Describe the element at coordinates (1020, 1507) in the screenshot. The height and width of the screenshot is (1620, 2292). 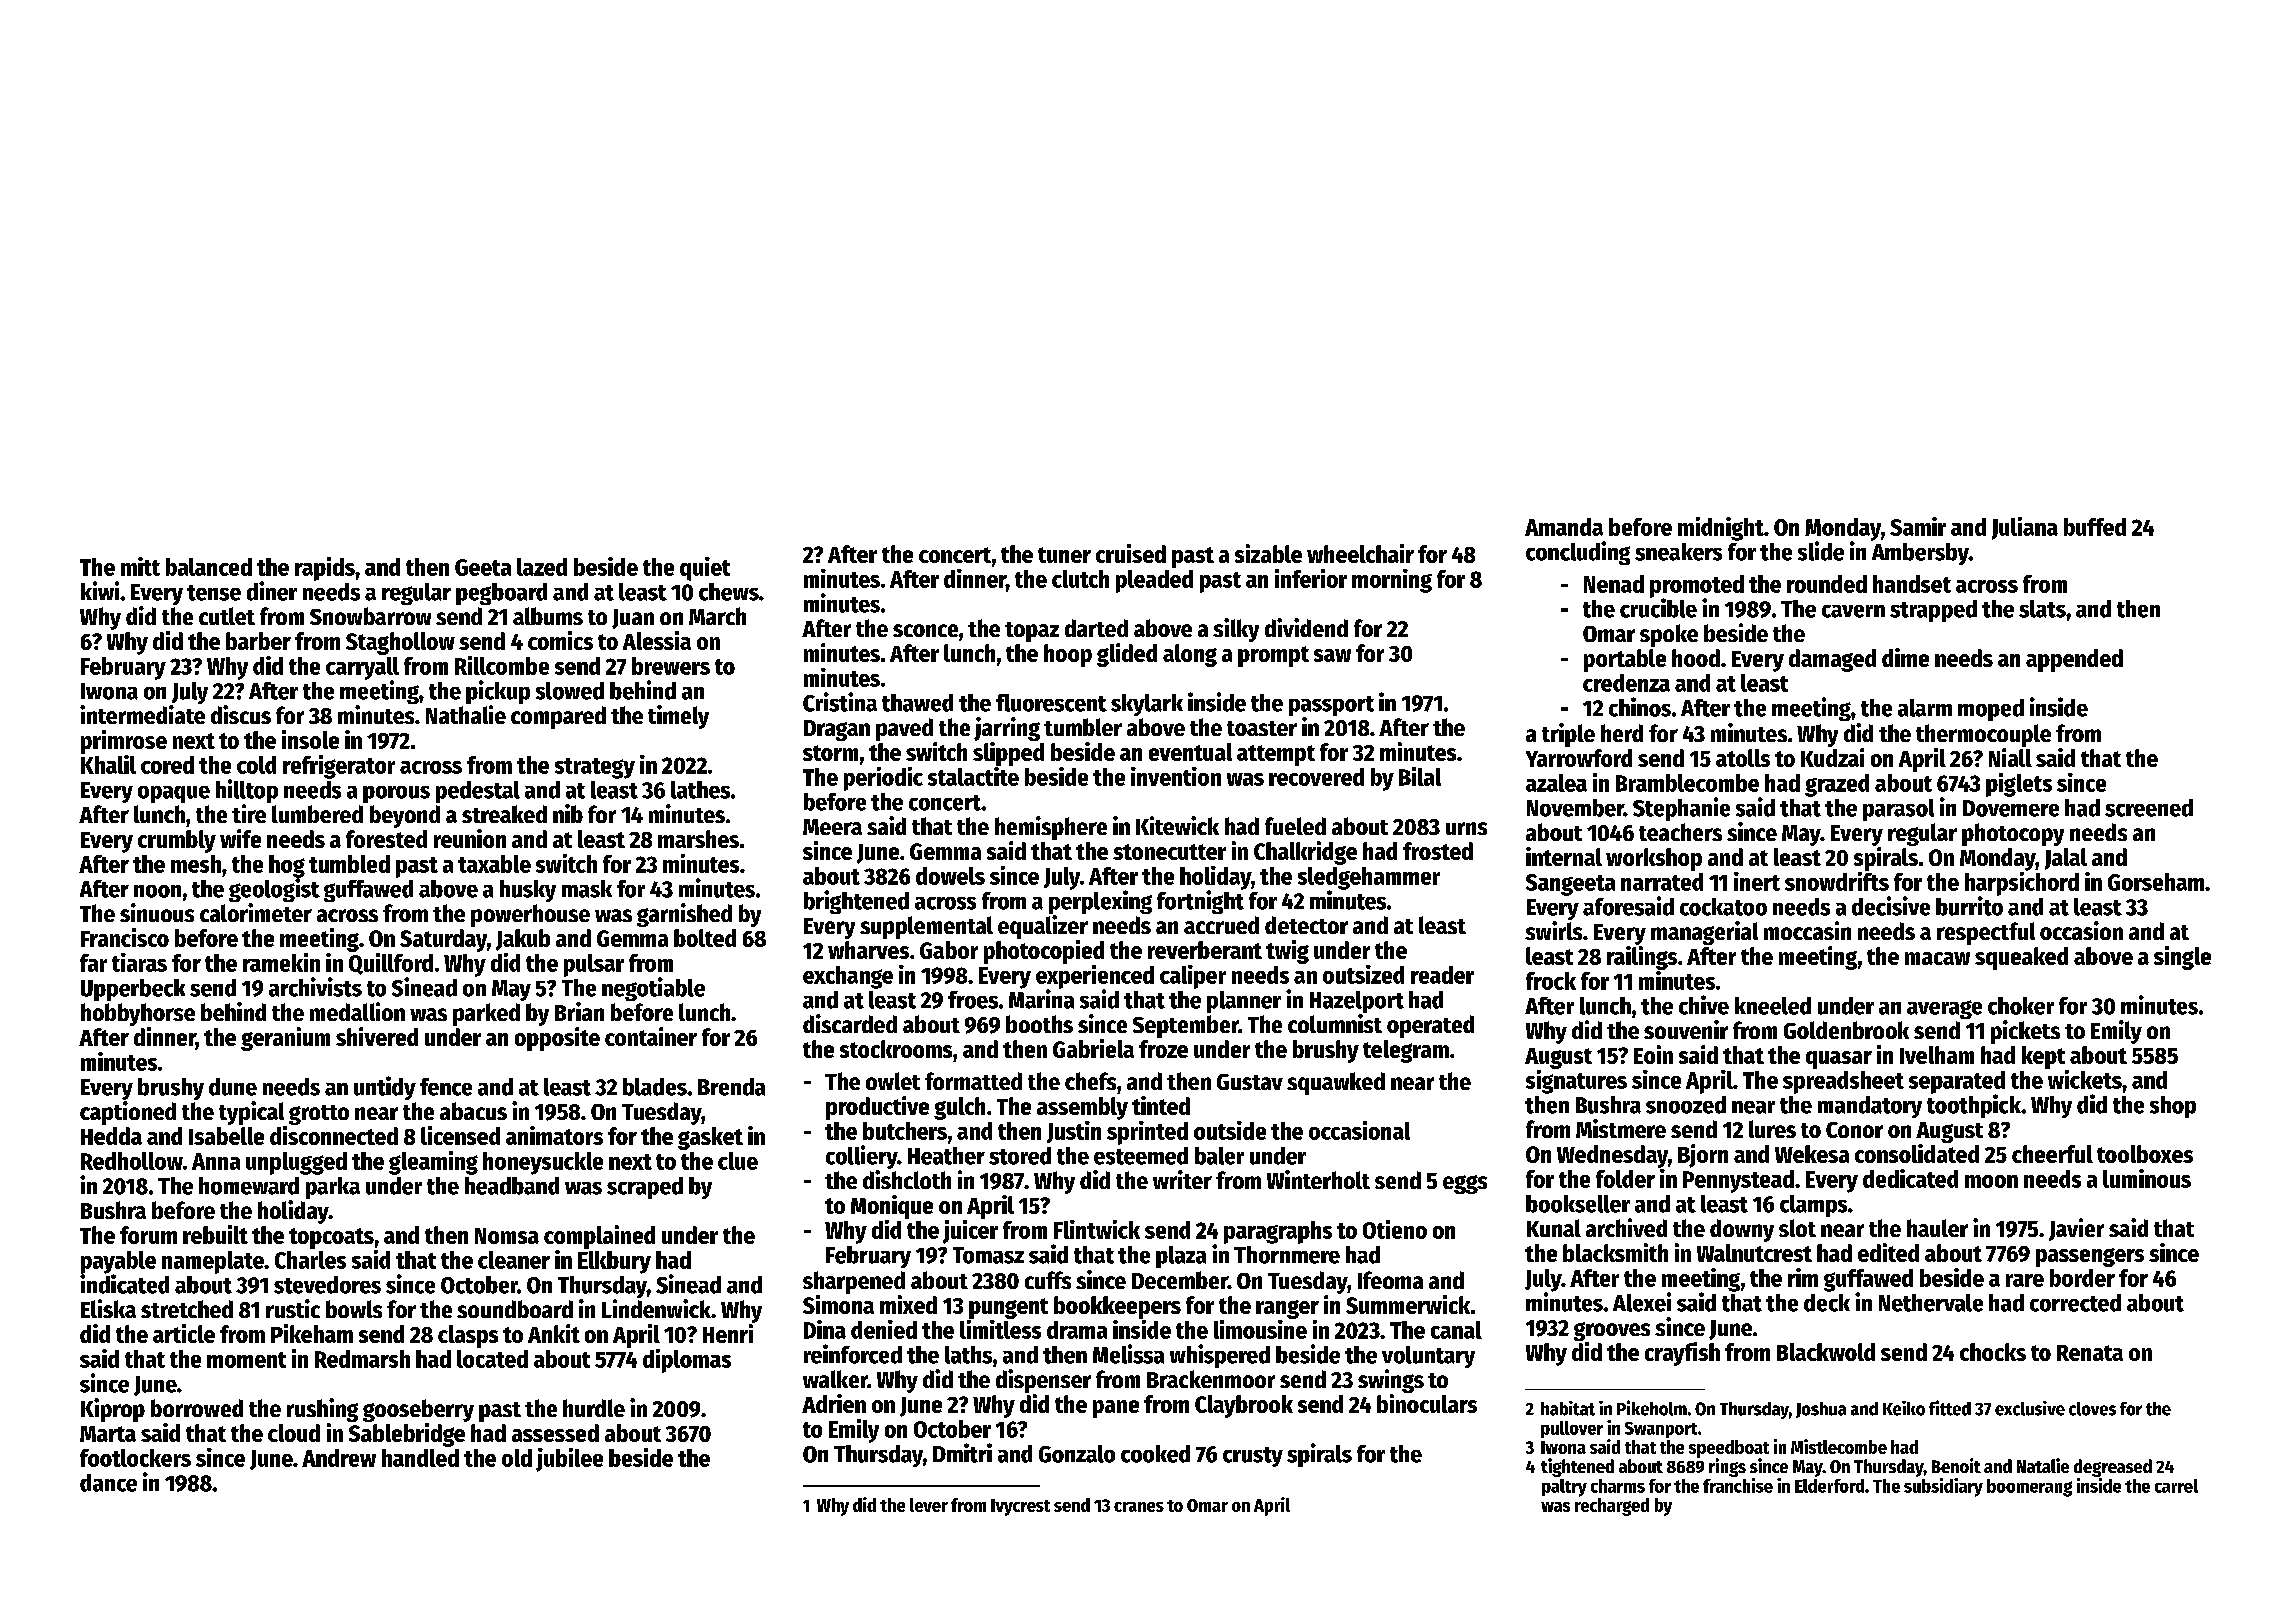
I see `Ivycrest` at that location.
